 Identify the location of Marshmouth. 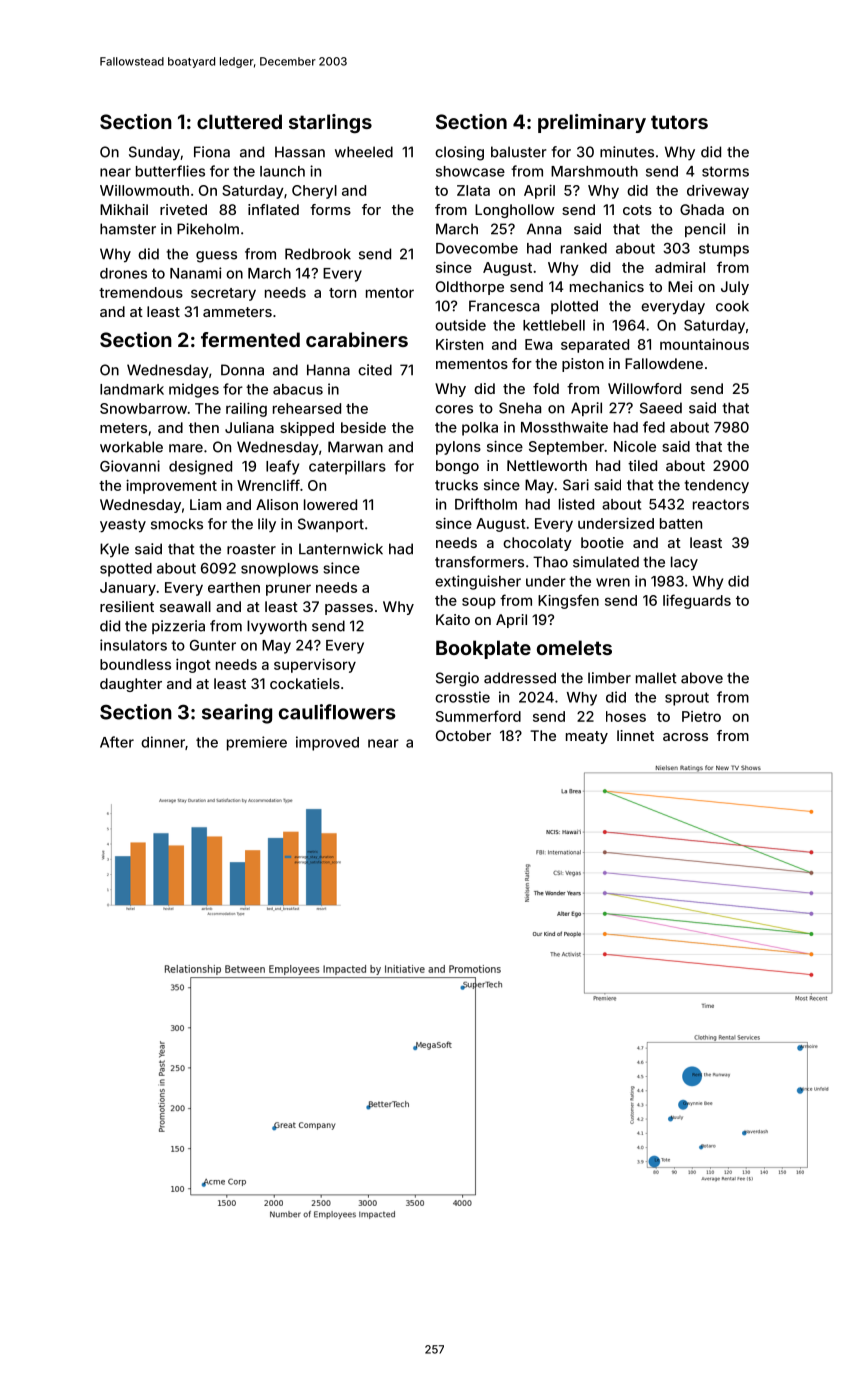
(594, 171).
